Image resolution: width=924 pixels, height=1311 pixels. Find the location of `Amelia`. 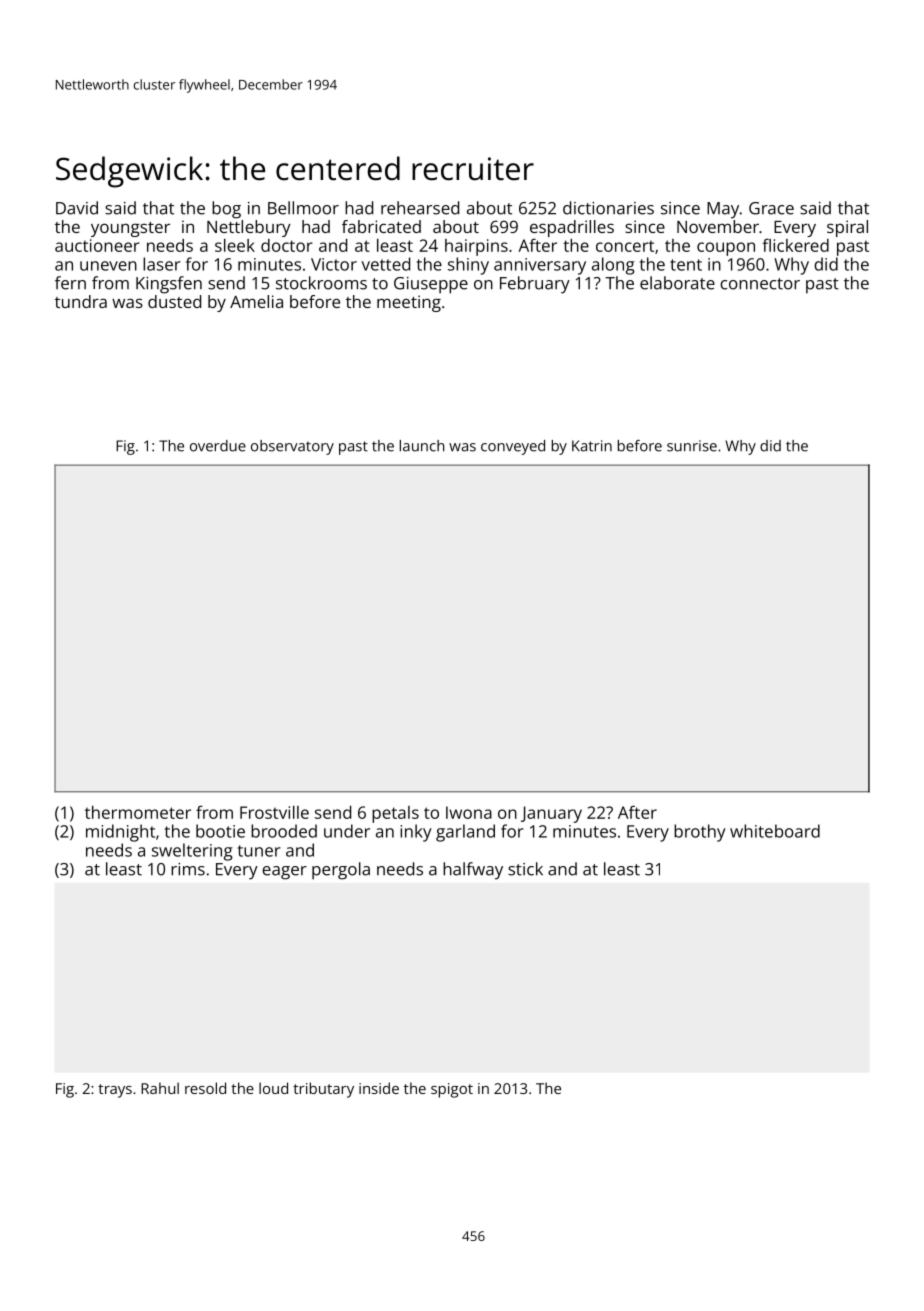

Amelia is located at coordinates (256, 301).
